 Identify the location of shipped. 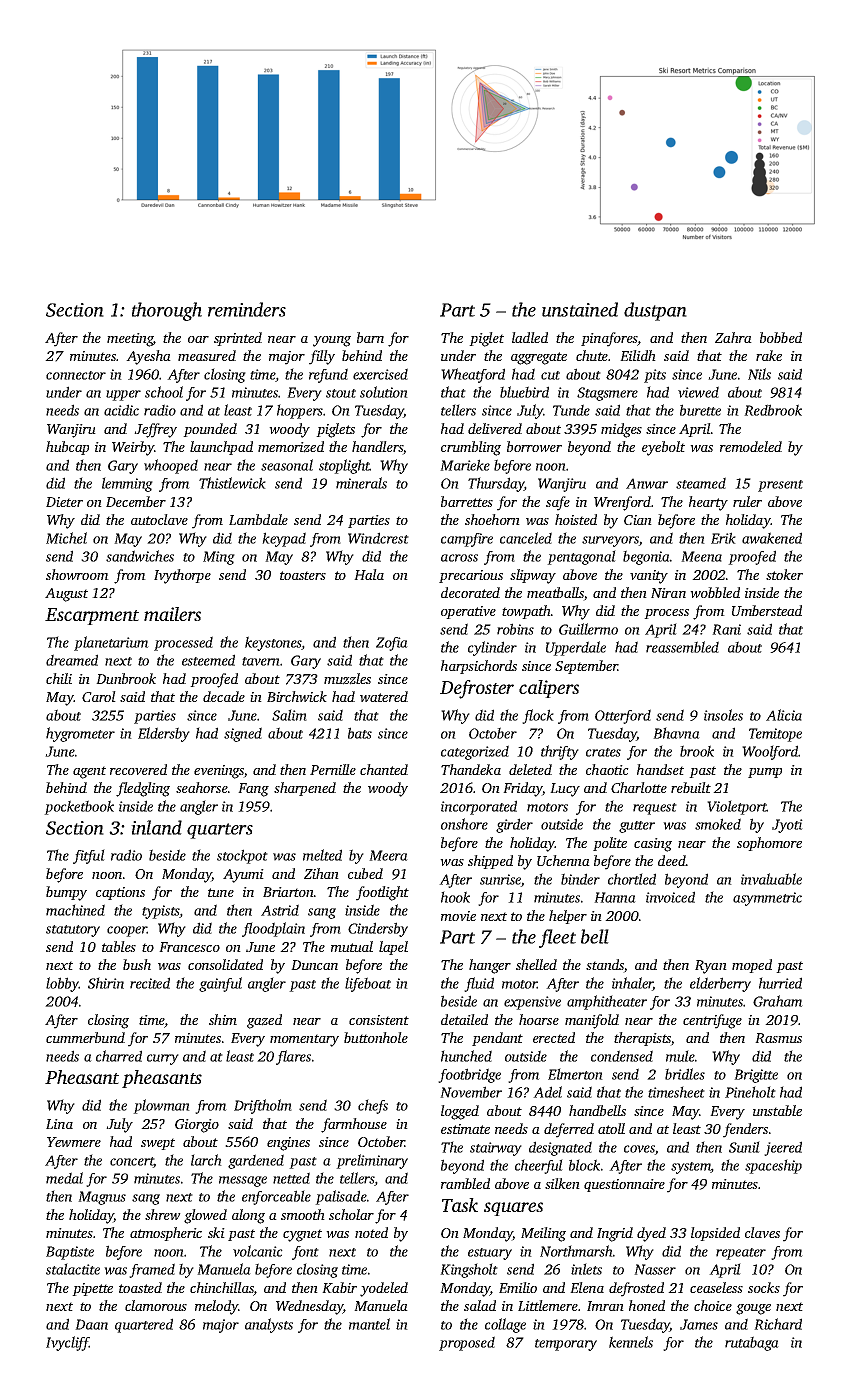
(490, 862).
